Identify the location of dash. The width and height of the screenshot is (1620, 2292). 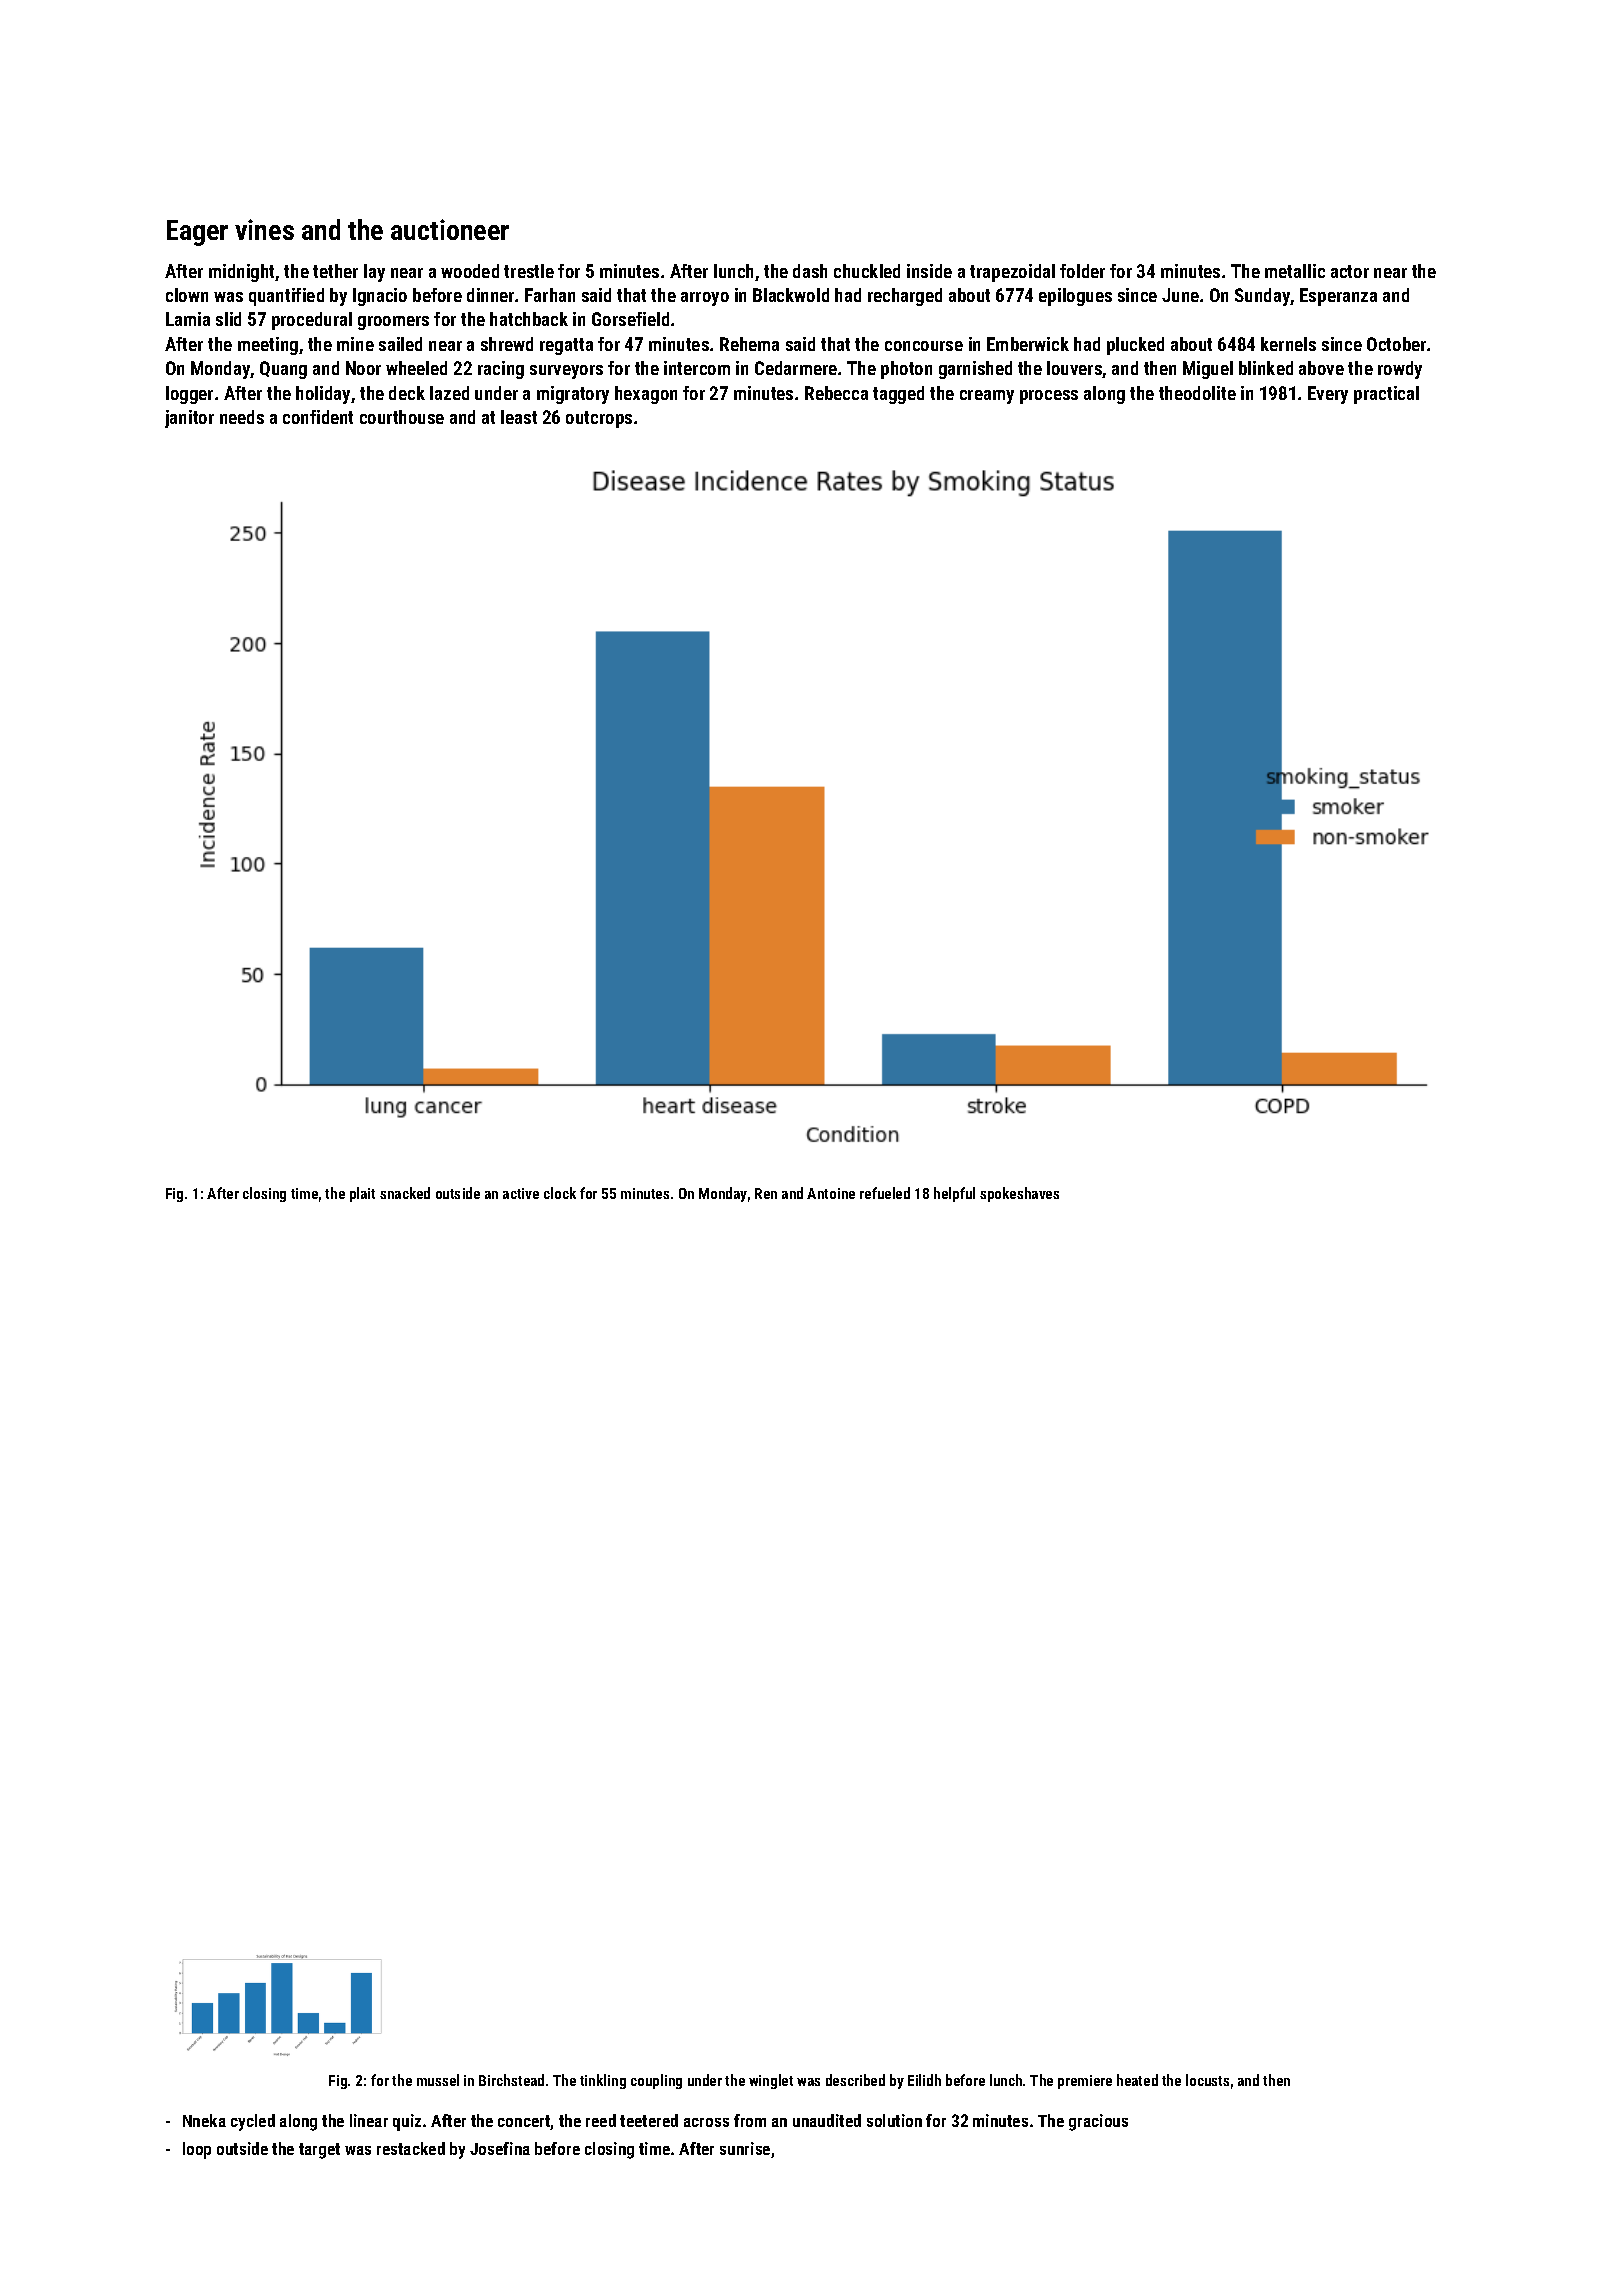
(810, 271).
